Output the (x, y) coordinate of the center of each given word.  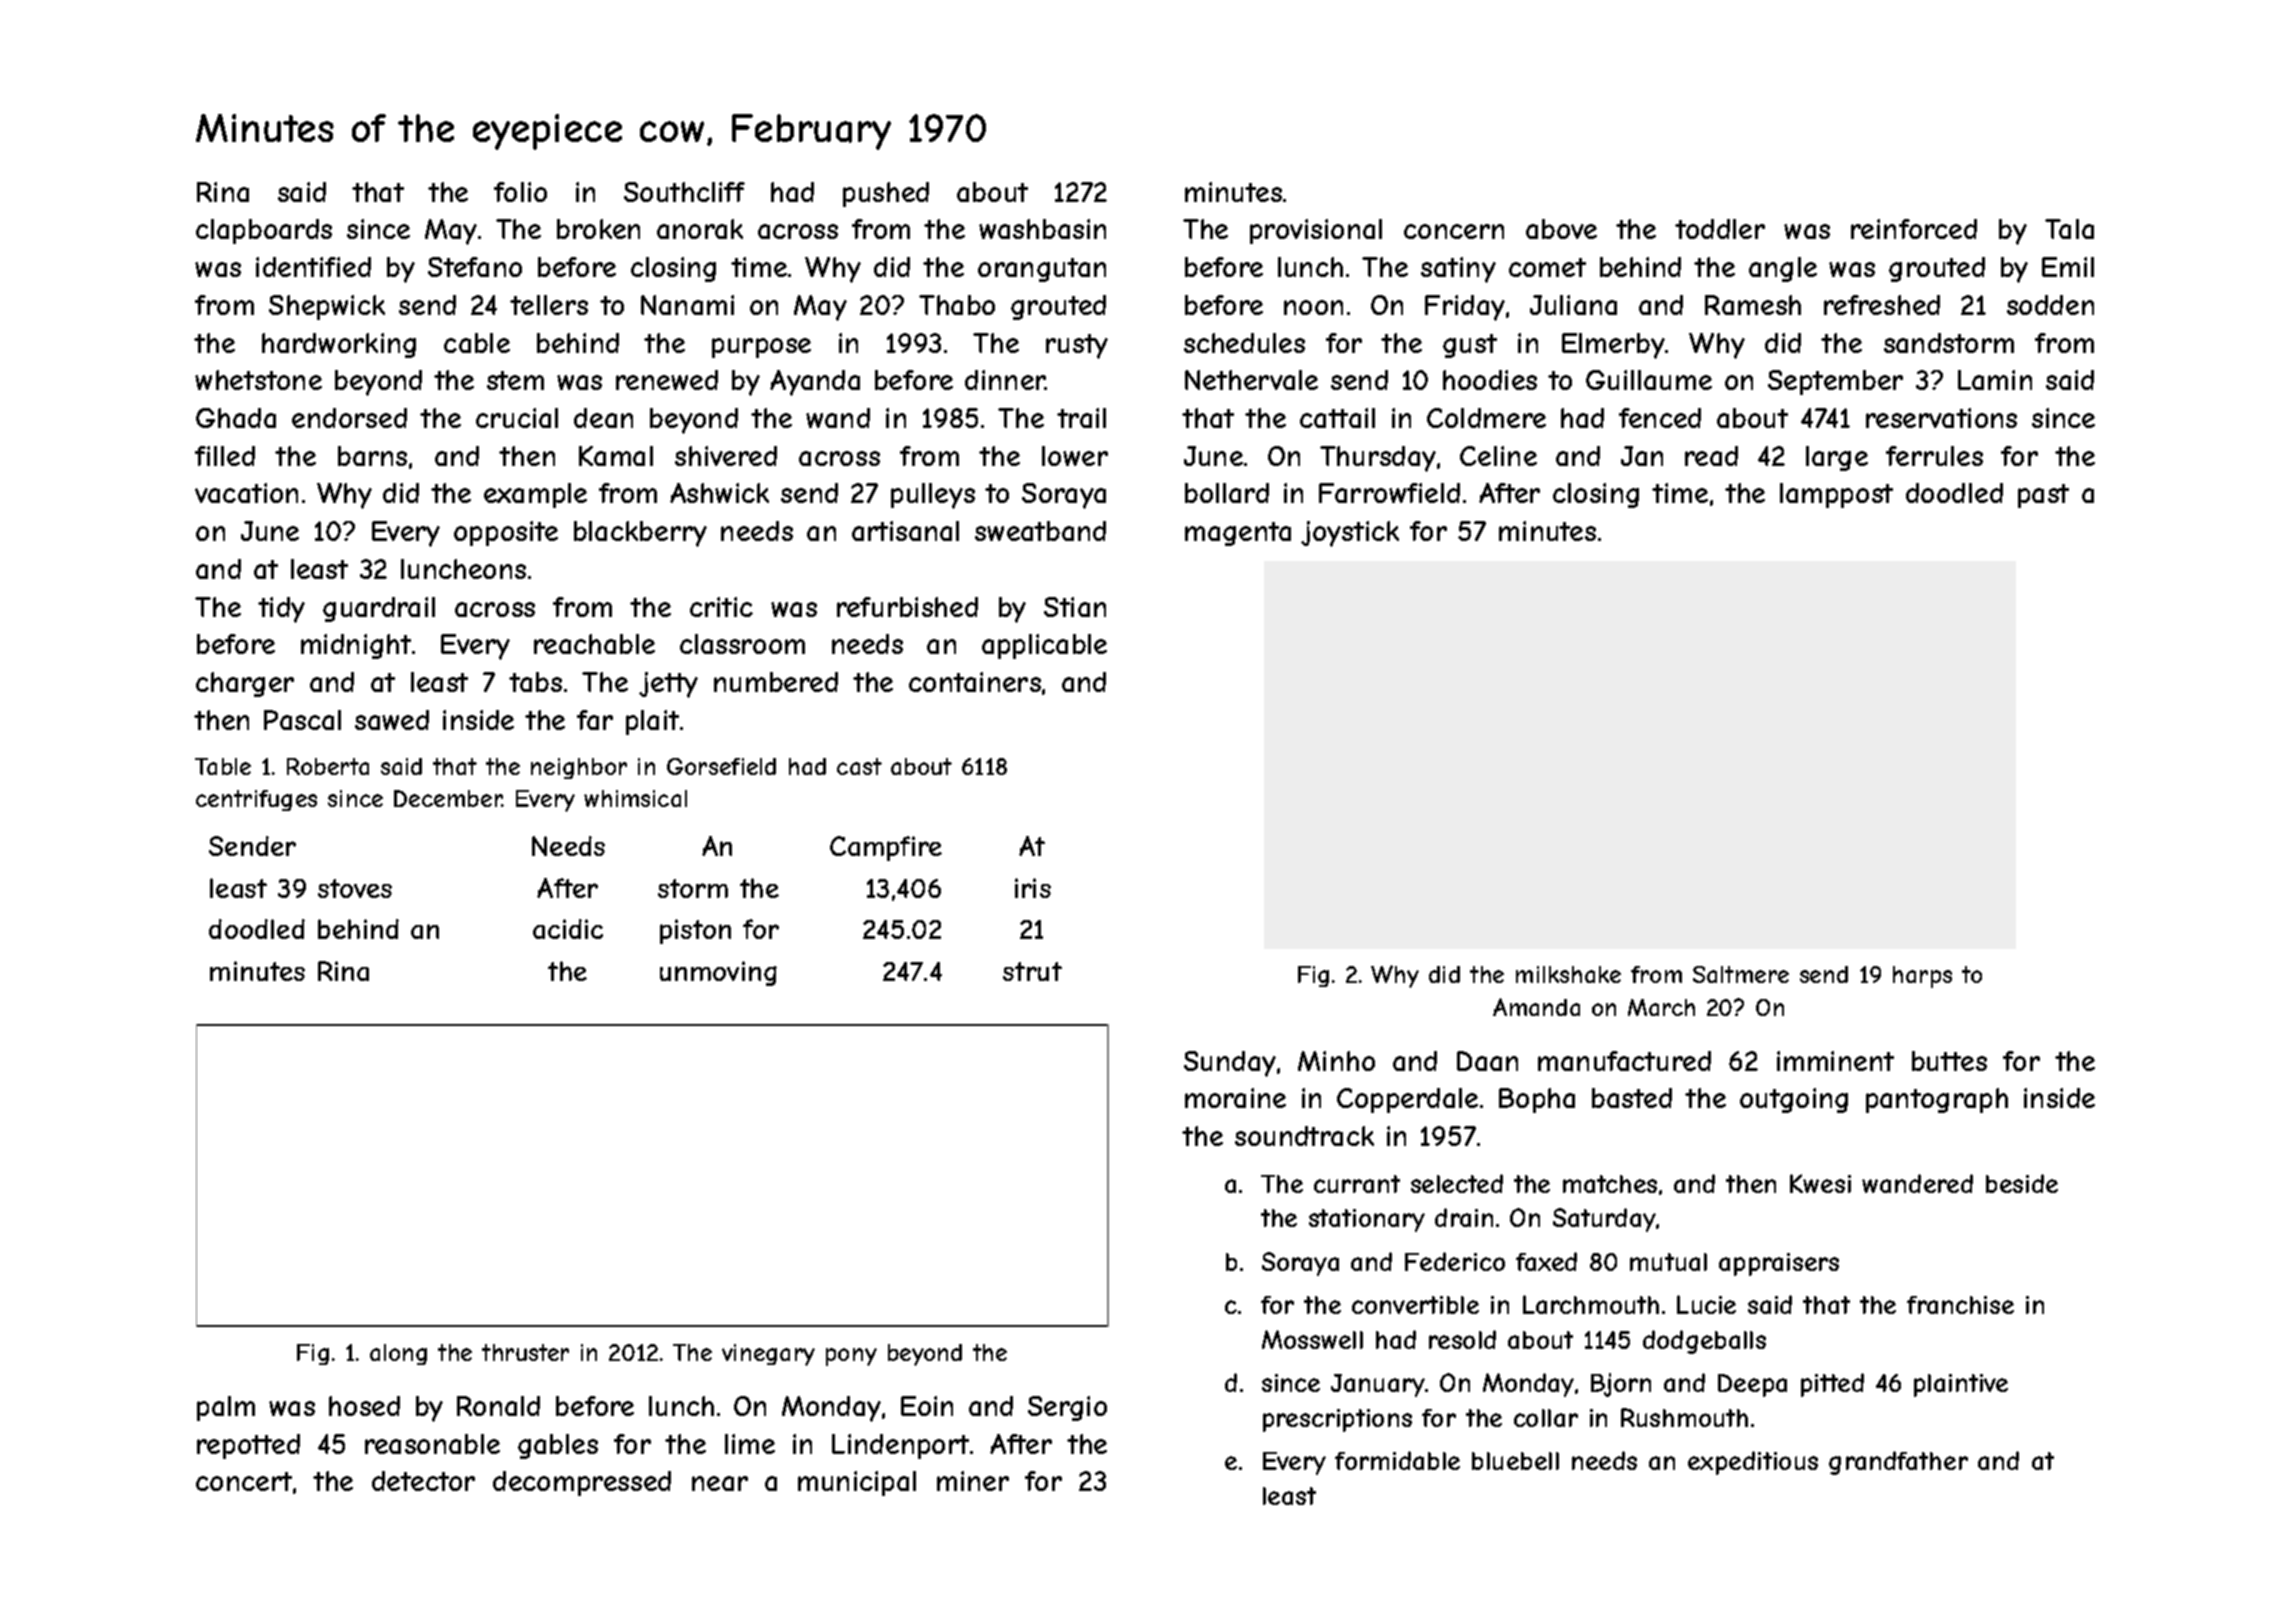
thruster (525, 1352)
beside (2022, 1183)
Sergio (1067, 1408)
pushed (886, 194)
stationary (1367, 1220)
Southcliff (684, 192)
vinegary (768, 1355)
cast (859, 766)
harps (1922, 977)
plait (652, 722)
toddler (1720, 229)
